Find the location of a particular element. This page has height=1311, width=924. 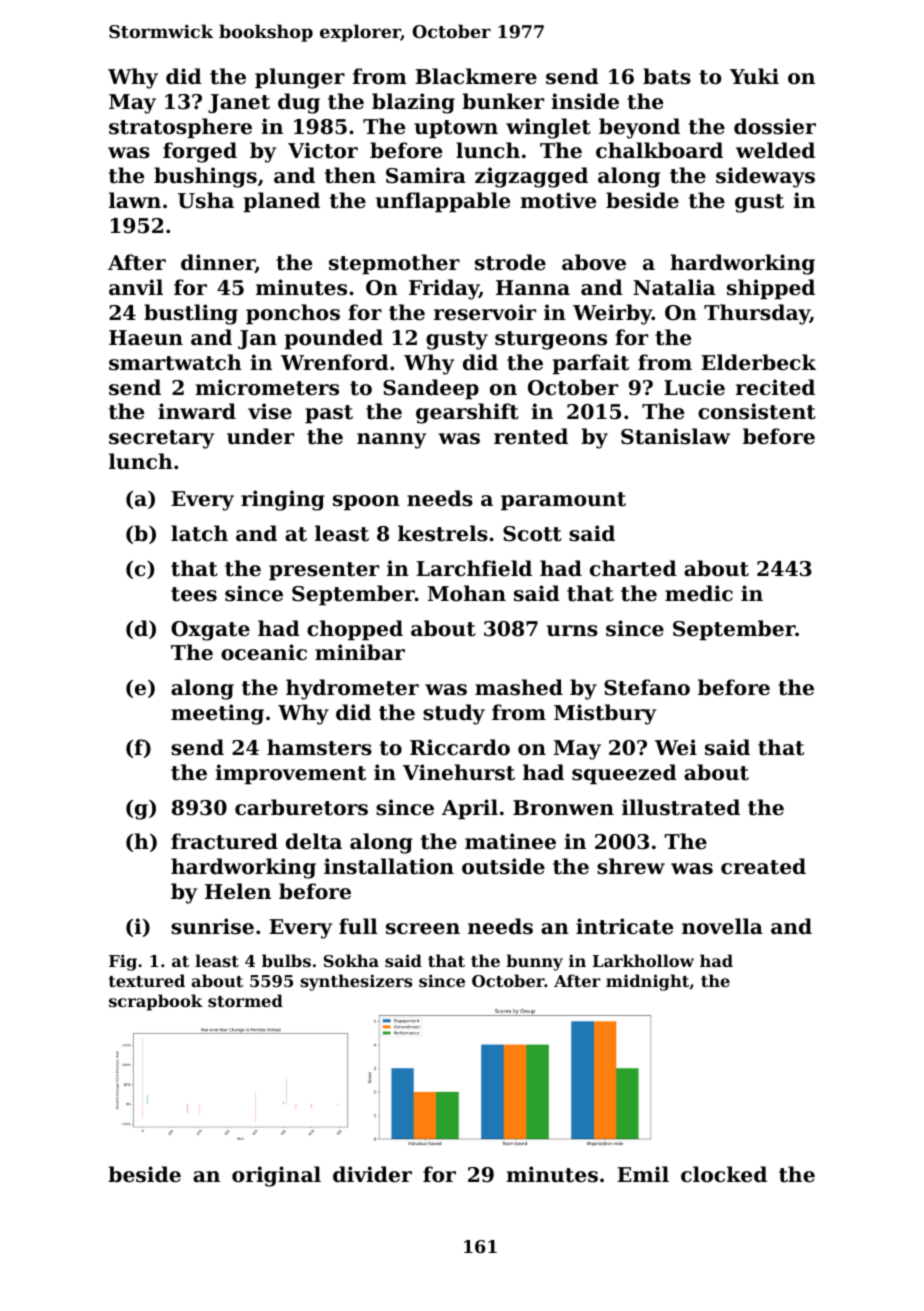

nanny is located at coordinates (391, 441).
